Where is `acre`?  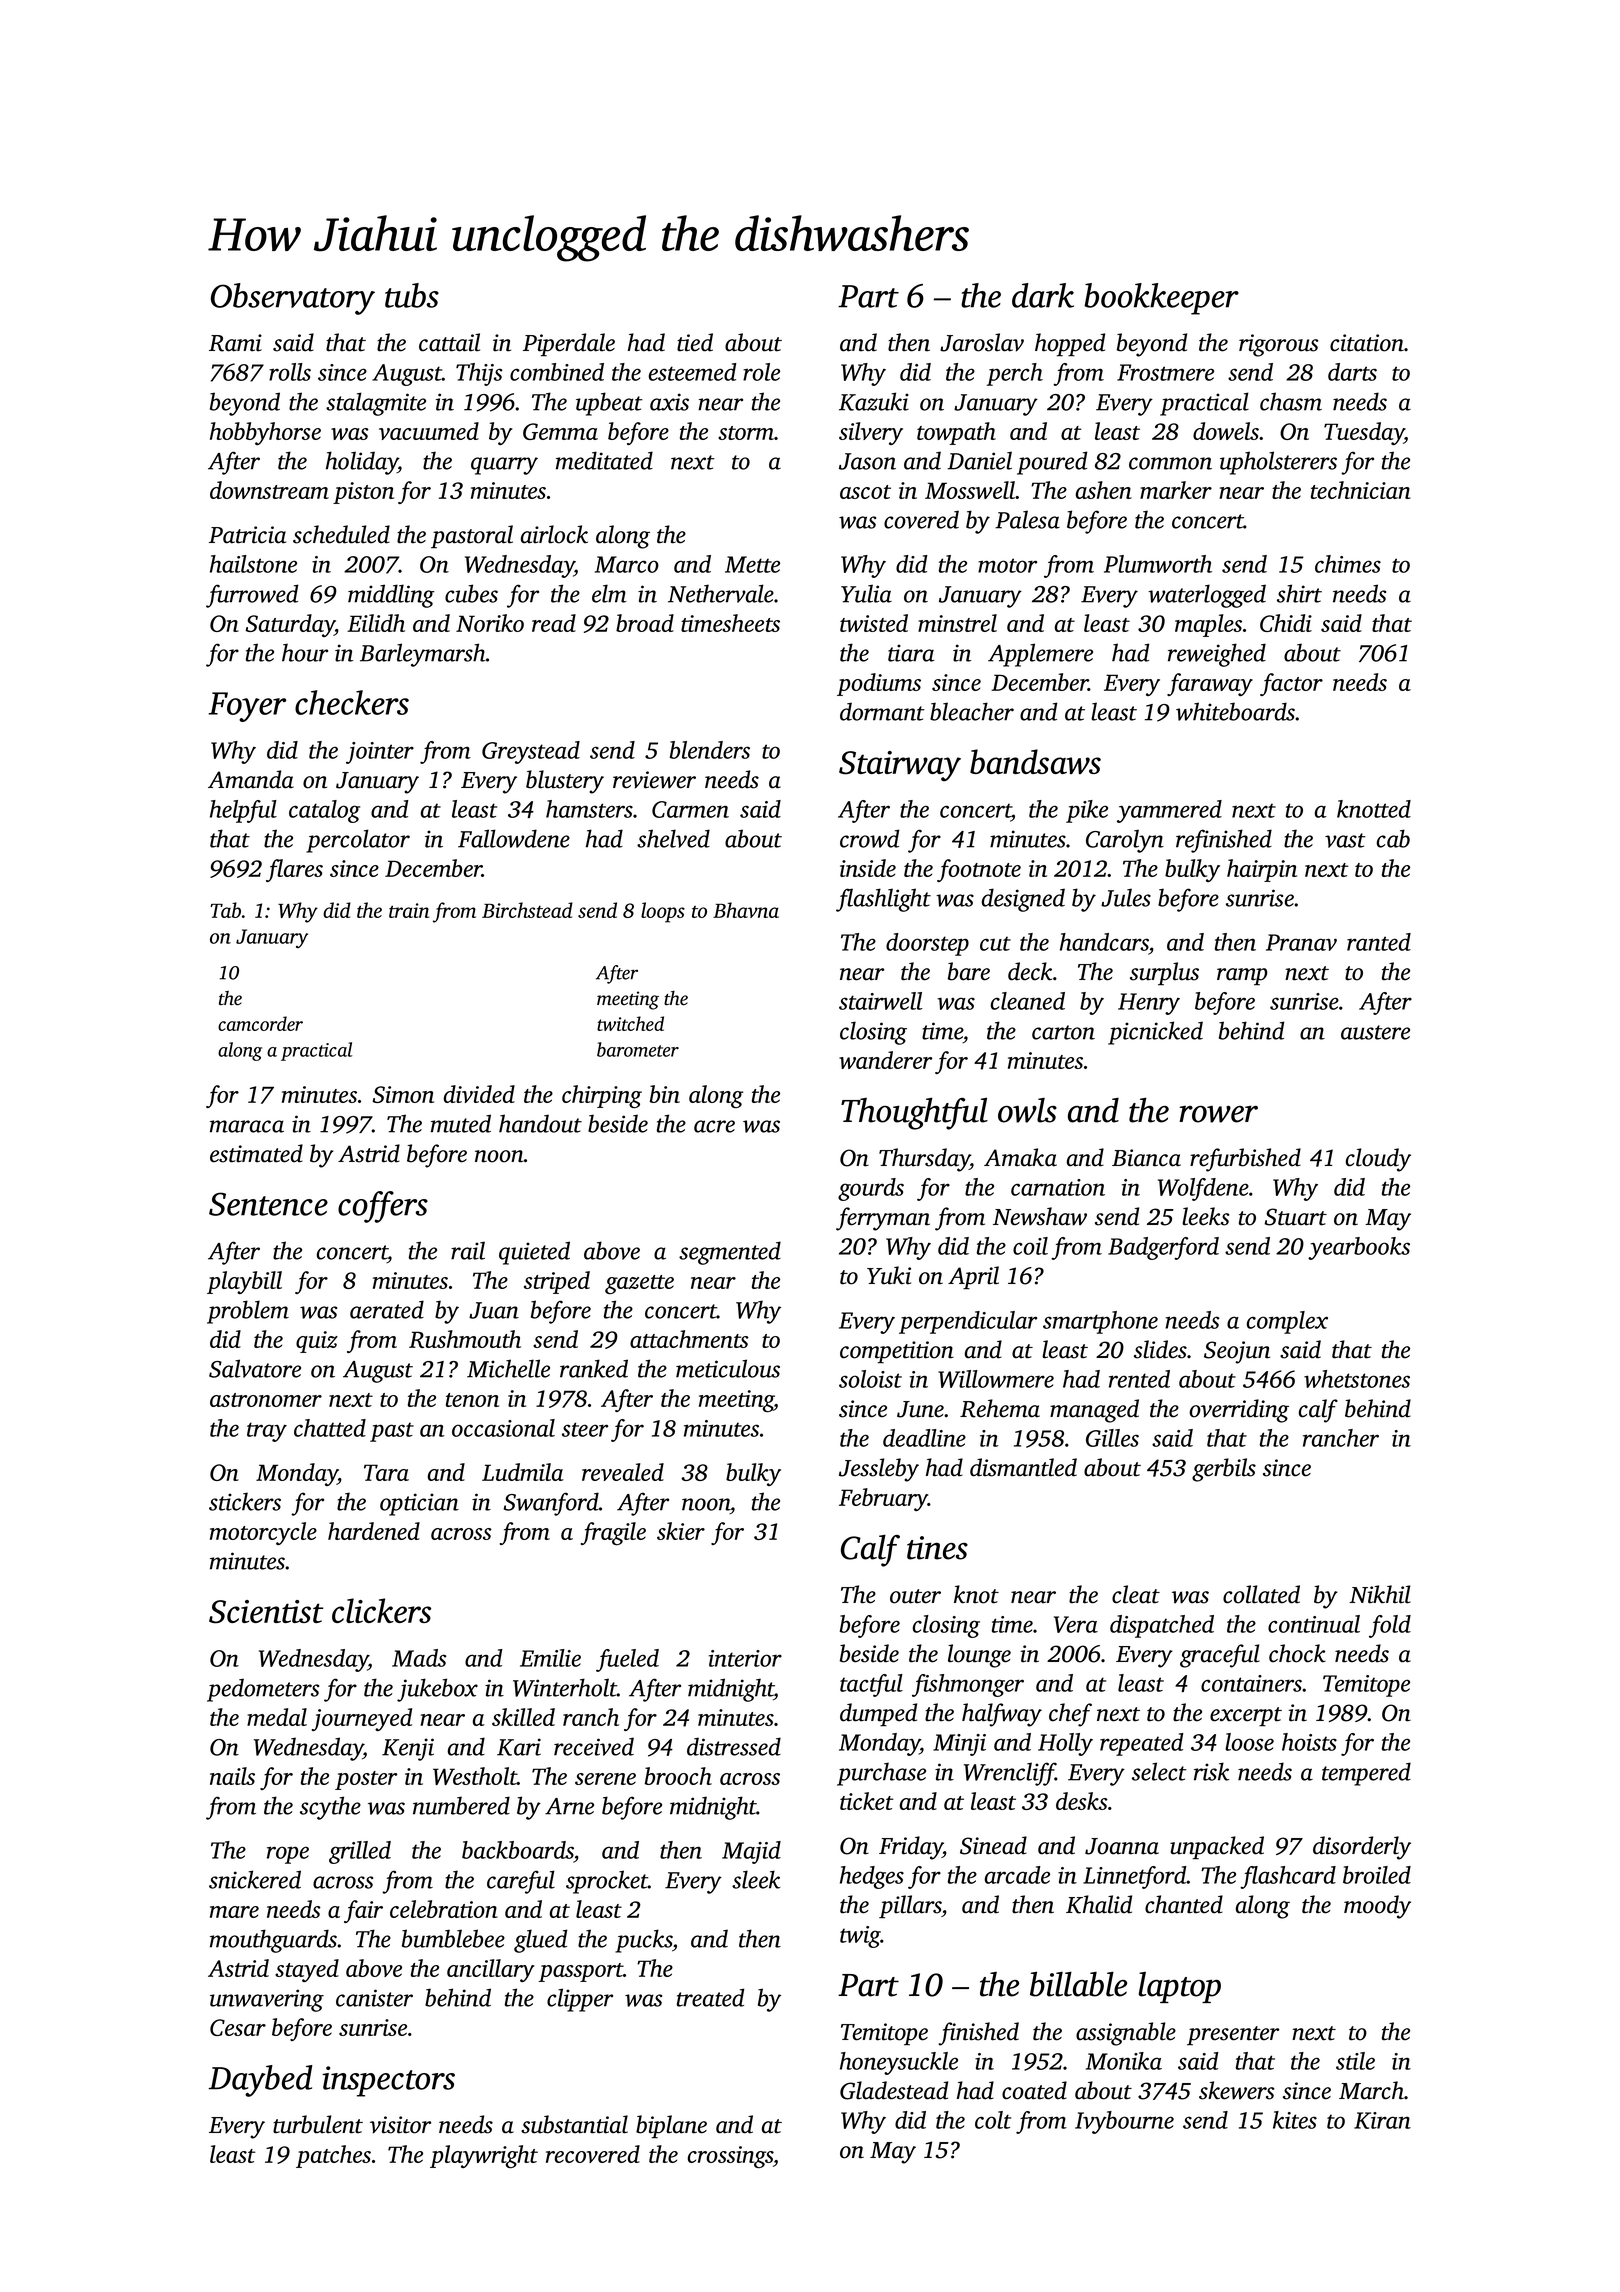
acre is located at coordinates (714, 1126).
